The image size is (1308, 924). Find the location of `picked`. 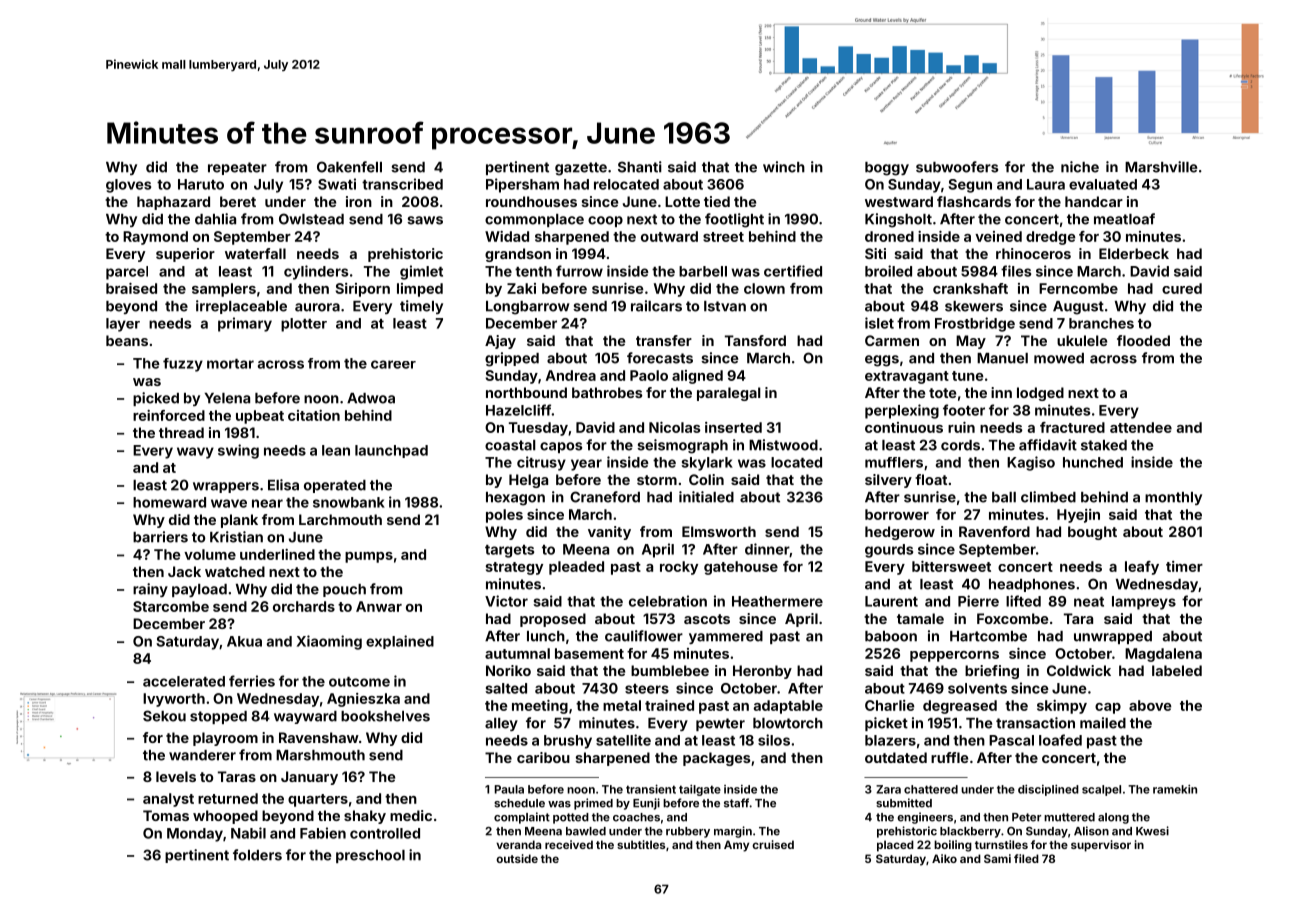

picked is located at coordinates (156, 399).
